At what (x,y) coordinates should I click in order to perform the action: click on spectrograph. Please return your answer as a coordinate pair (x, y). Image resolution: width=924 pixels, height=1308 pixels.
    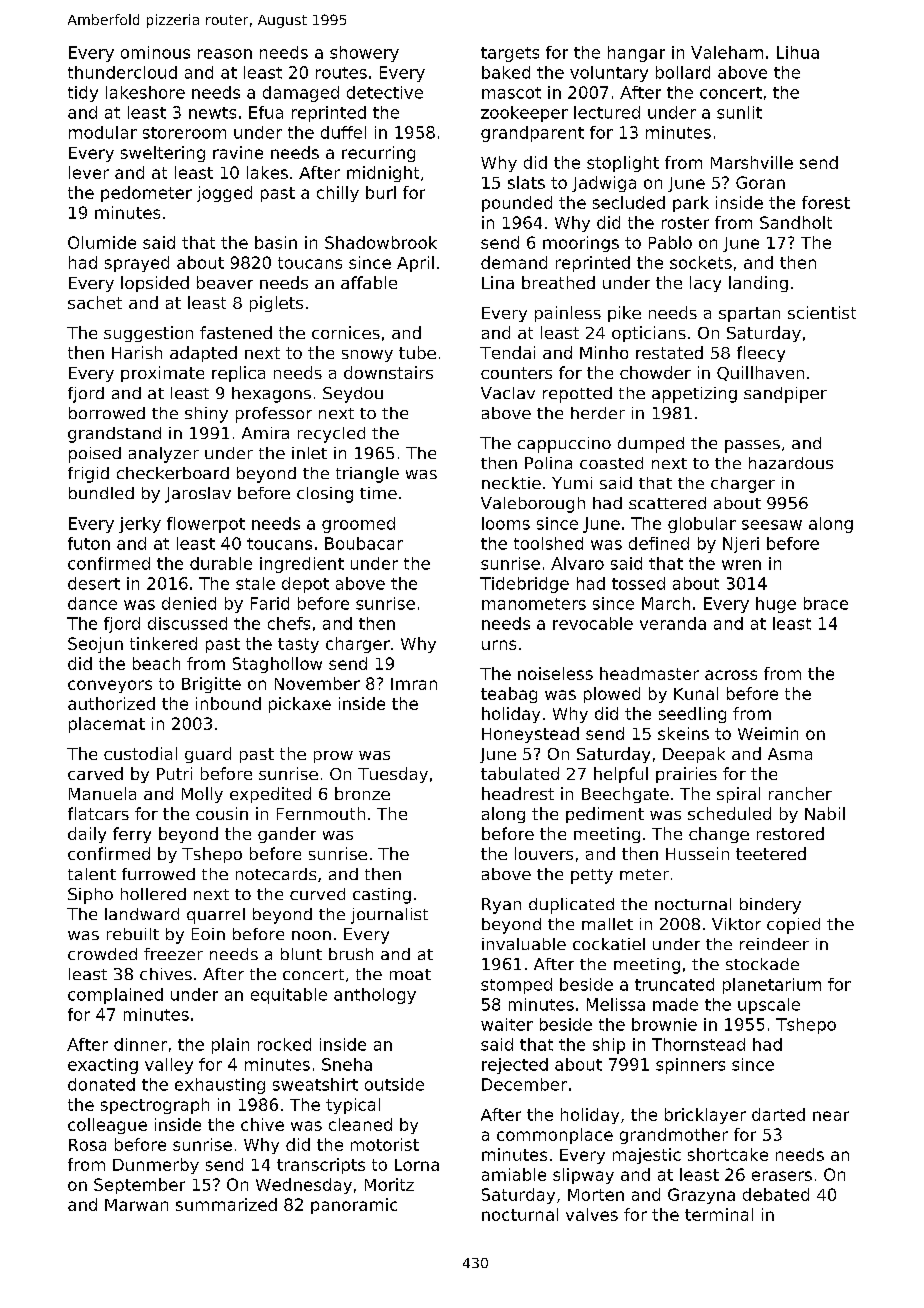
    Looking at the image, I should click on (155, 1106).
